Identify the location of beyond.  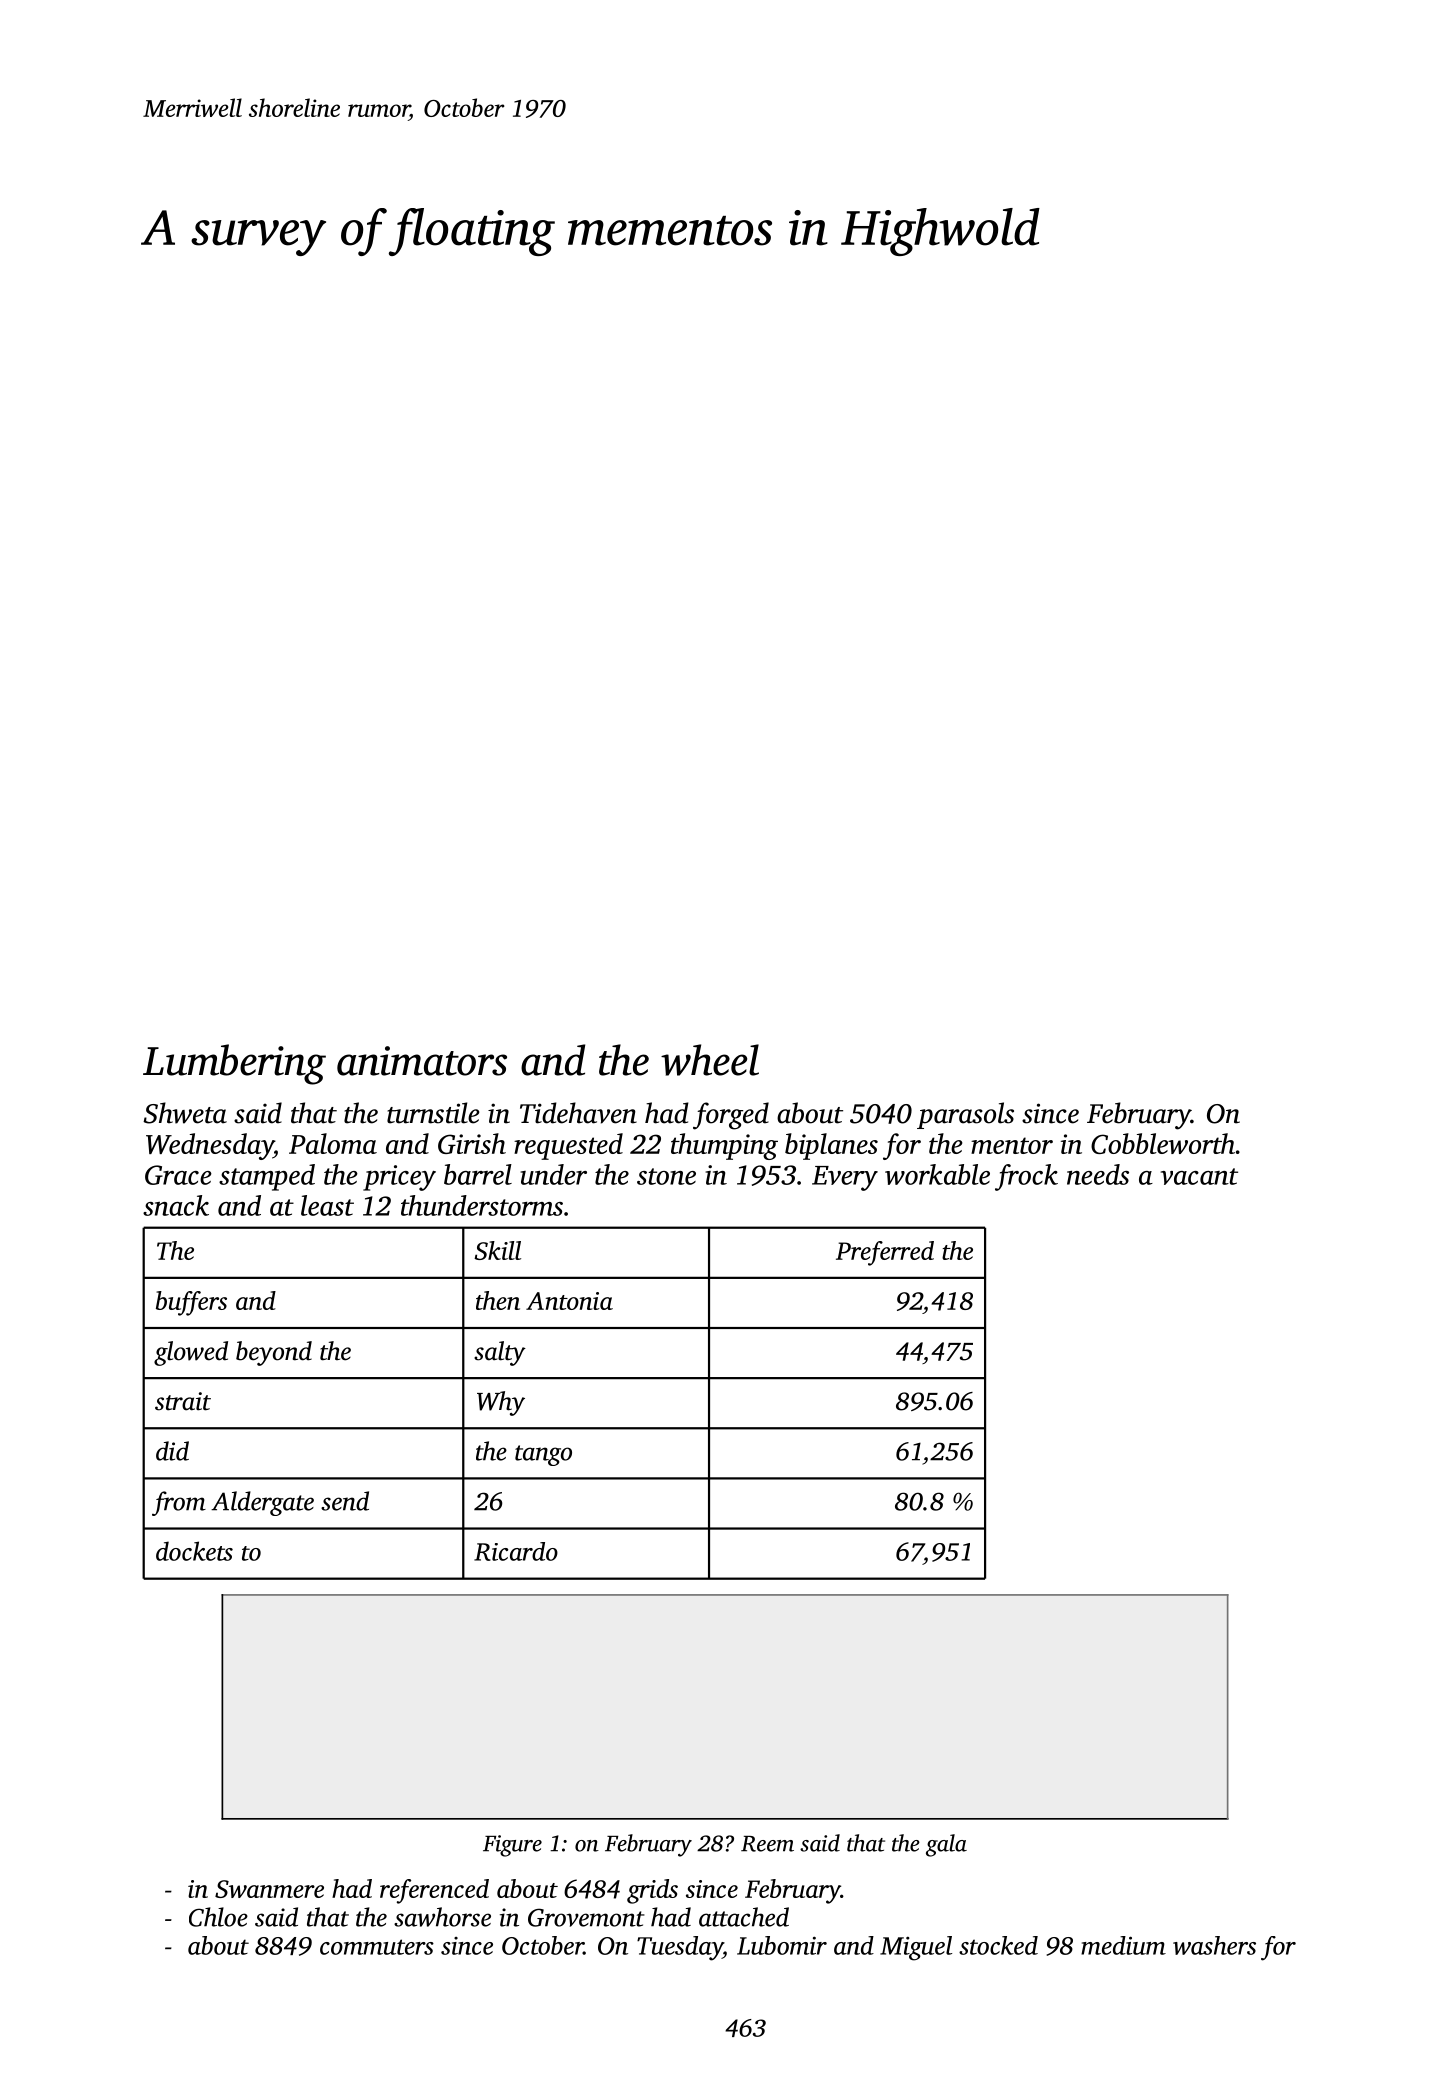
(274, 1353).
